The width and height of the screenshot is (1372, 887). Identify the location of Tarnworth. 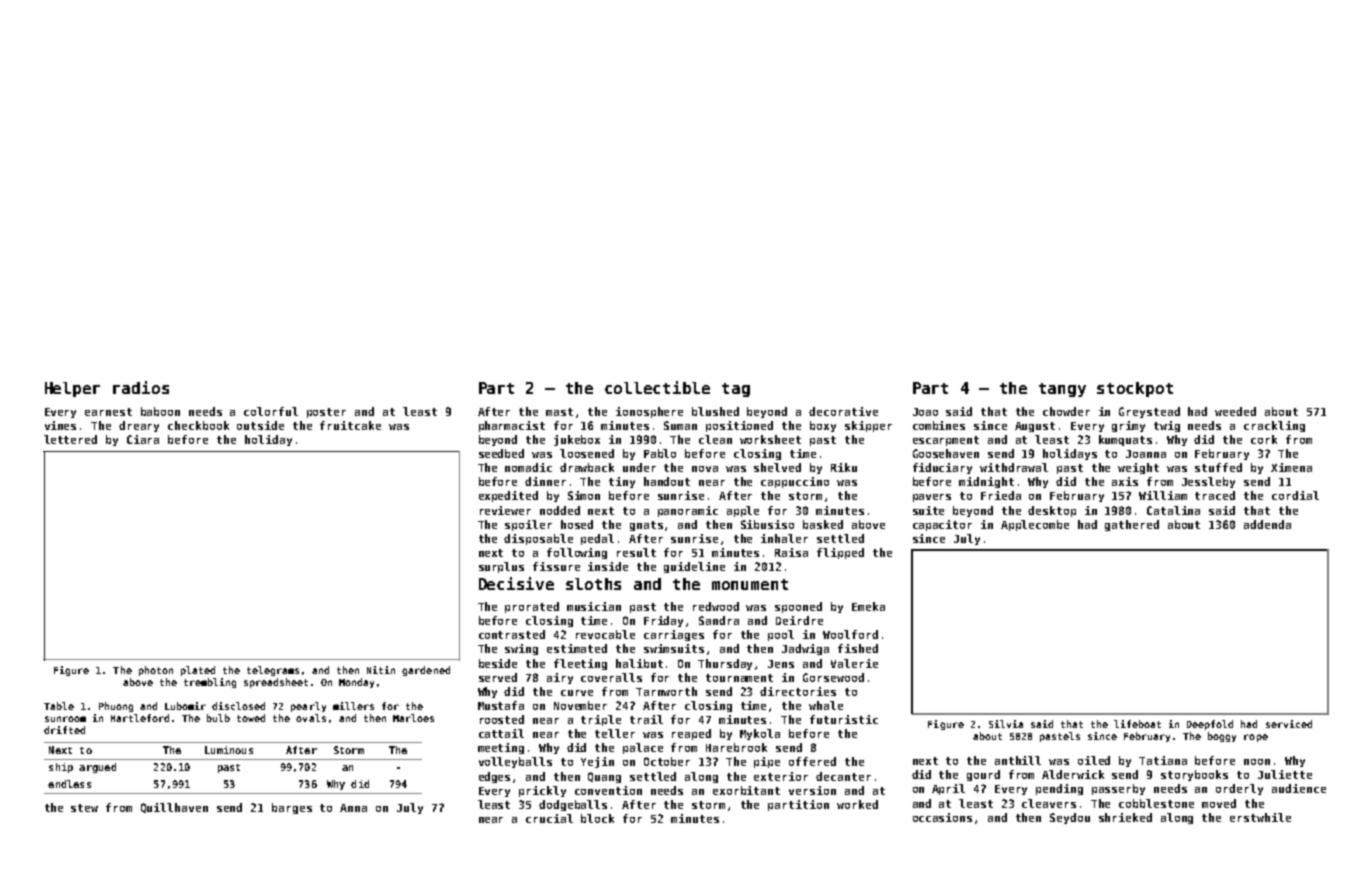
(666, 691).
